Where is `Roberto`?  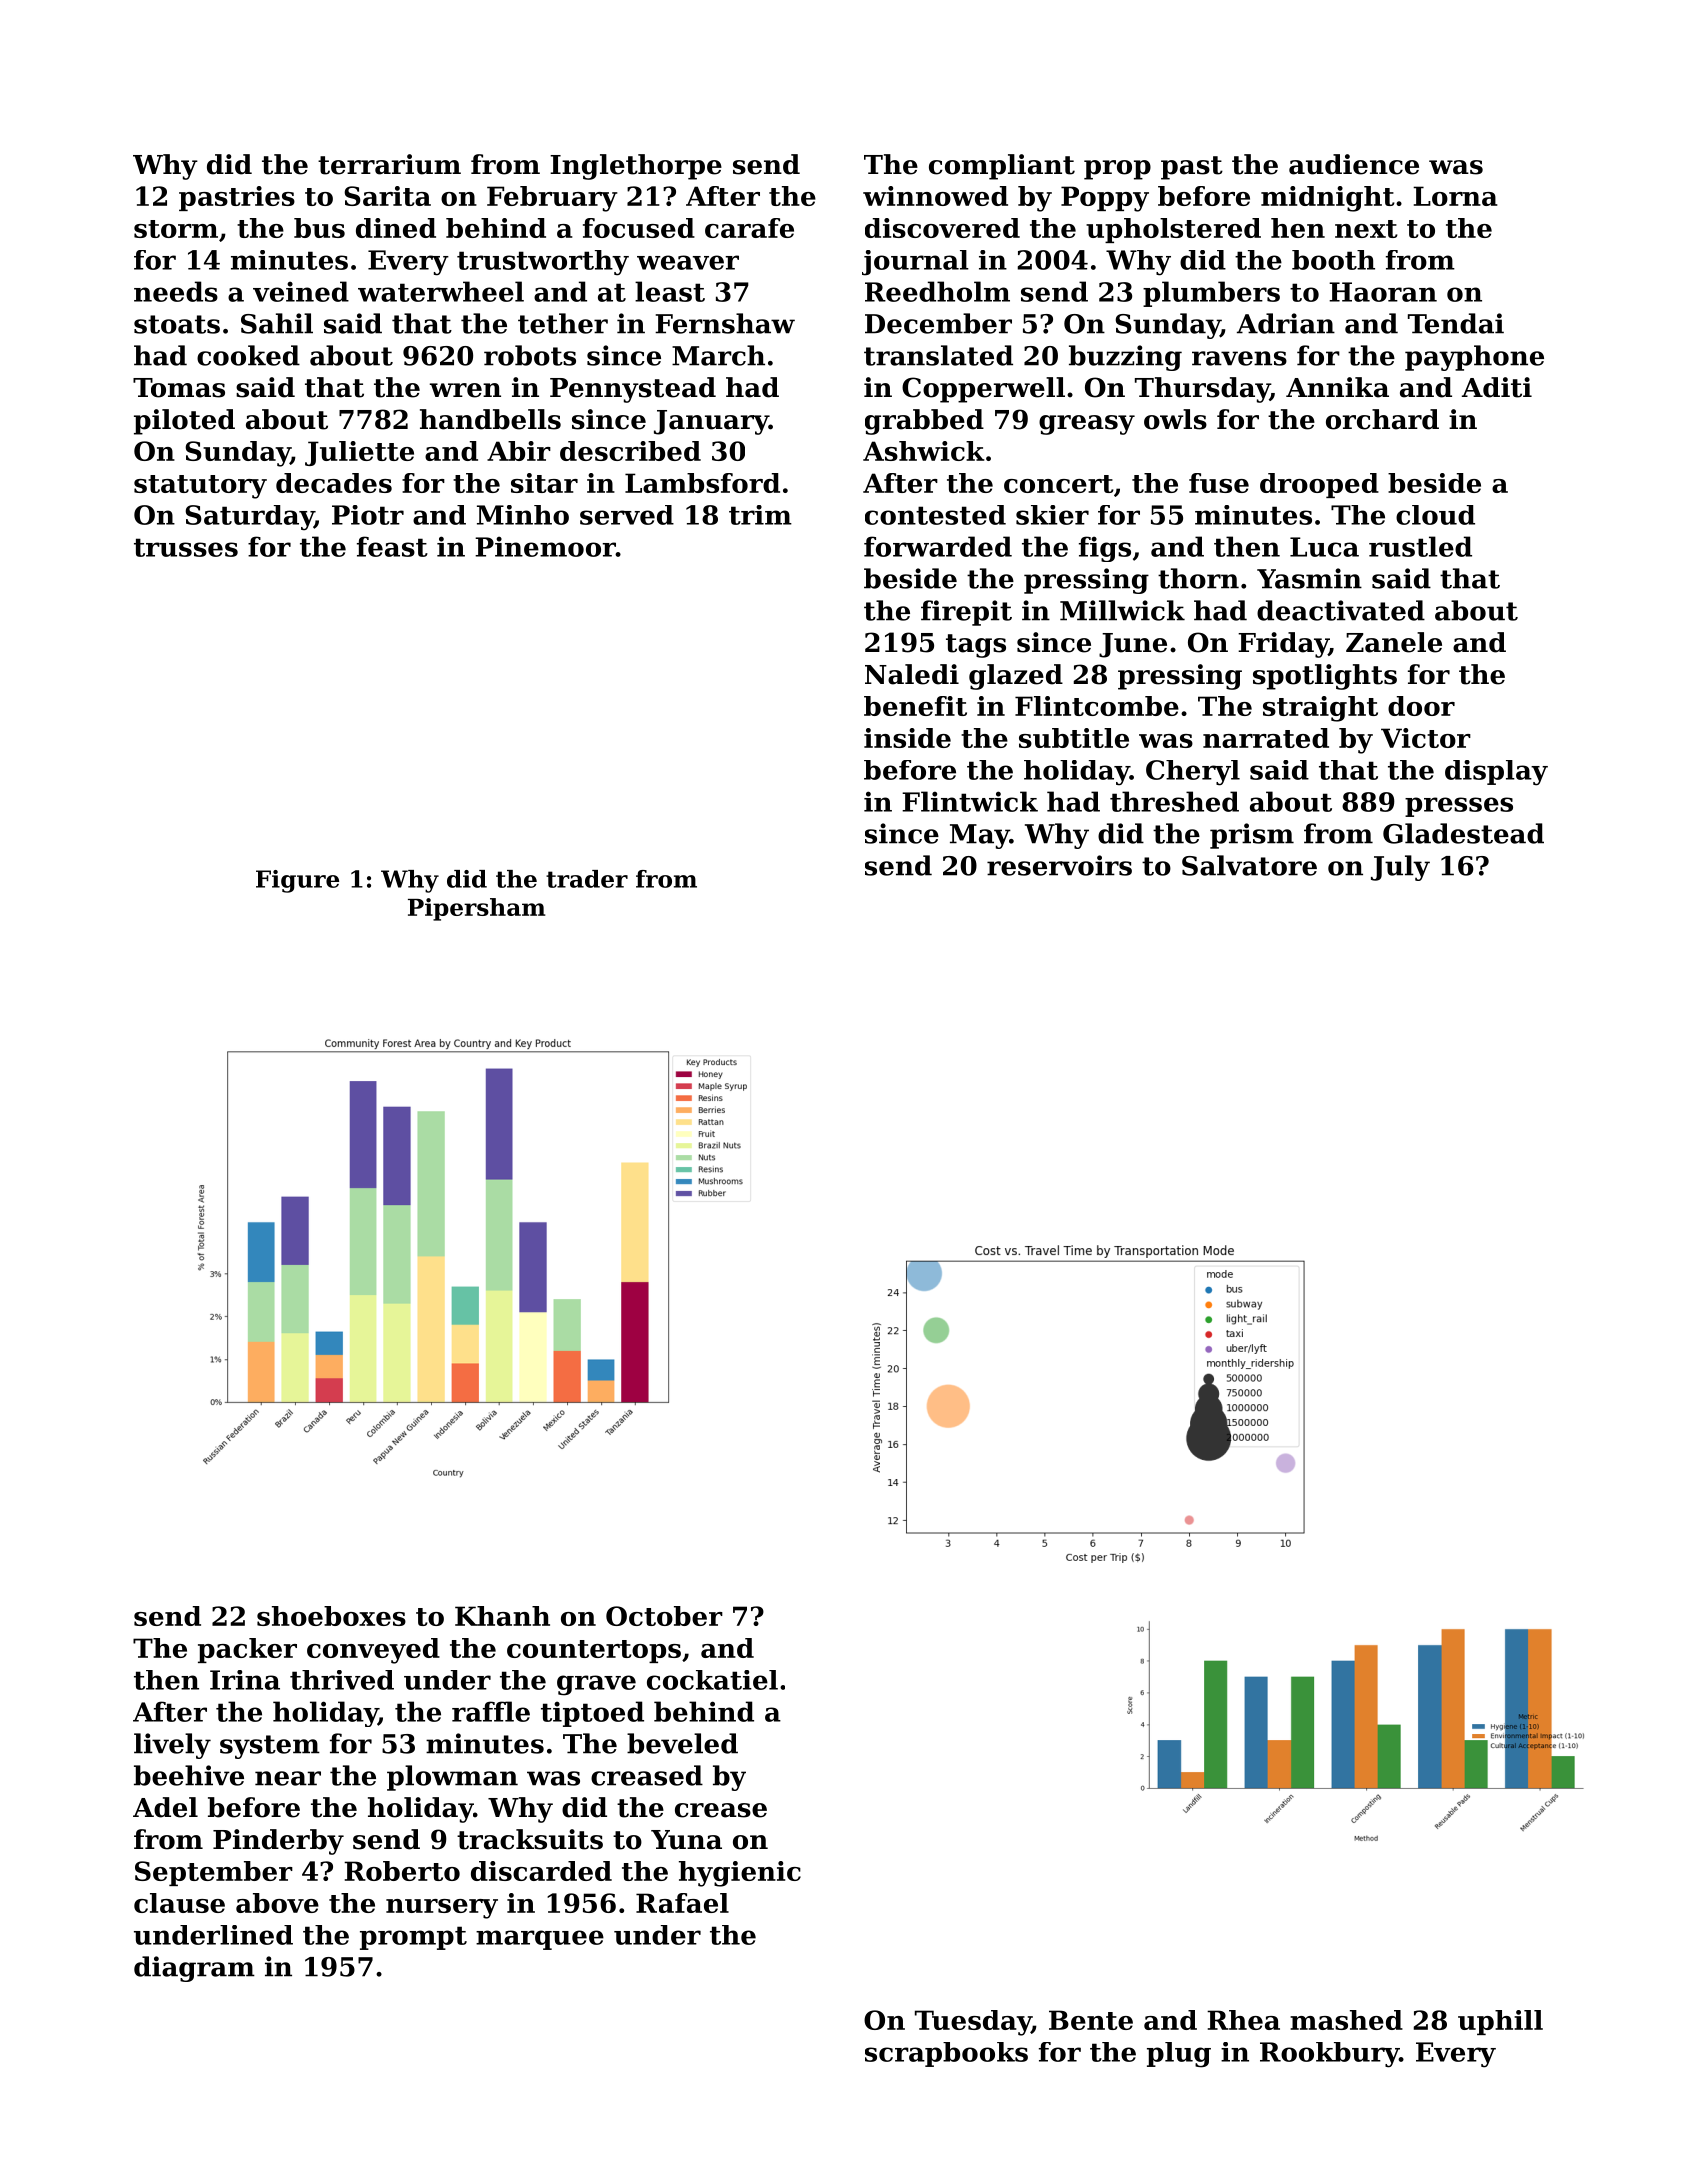
Roberto is located at coordinates (402, 1871).
